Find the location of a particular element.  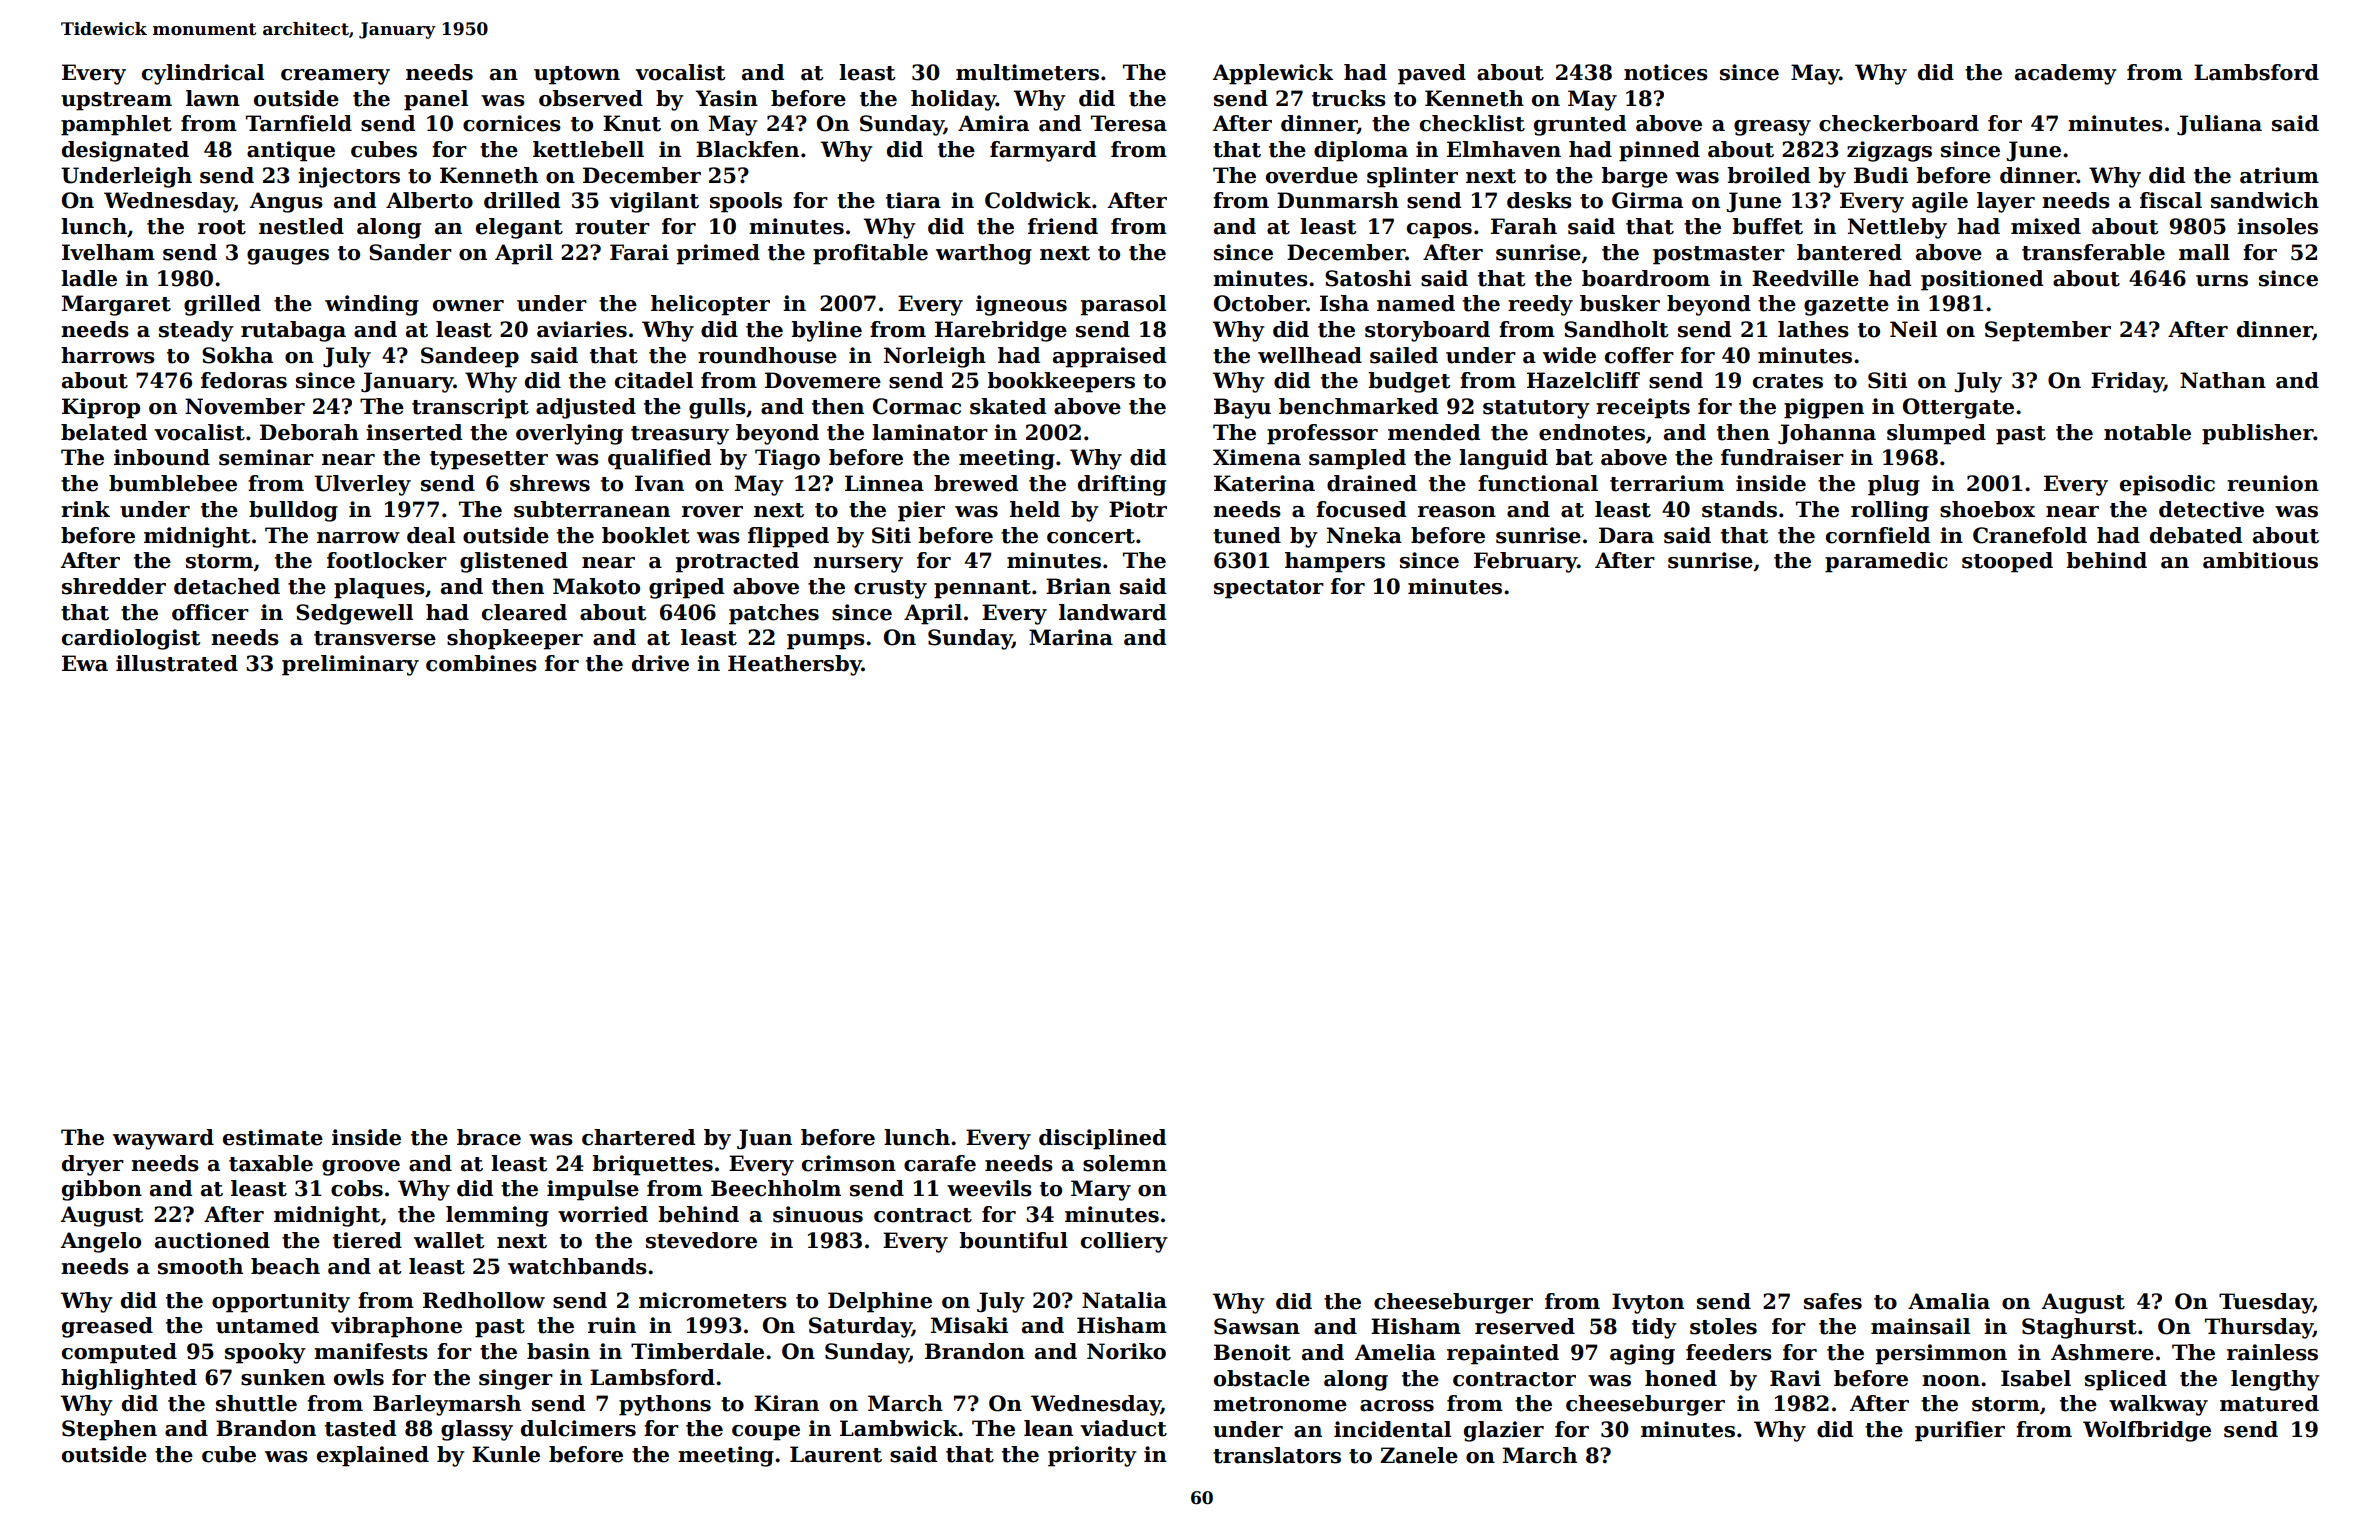

Satoshi is located at coordinates (1368, 278).
